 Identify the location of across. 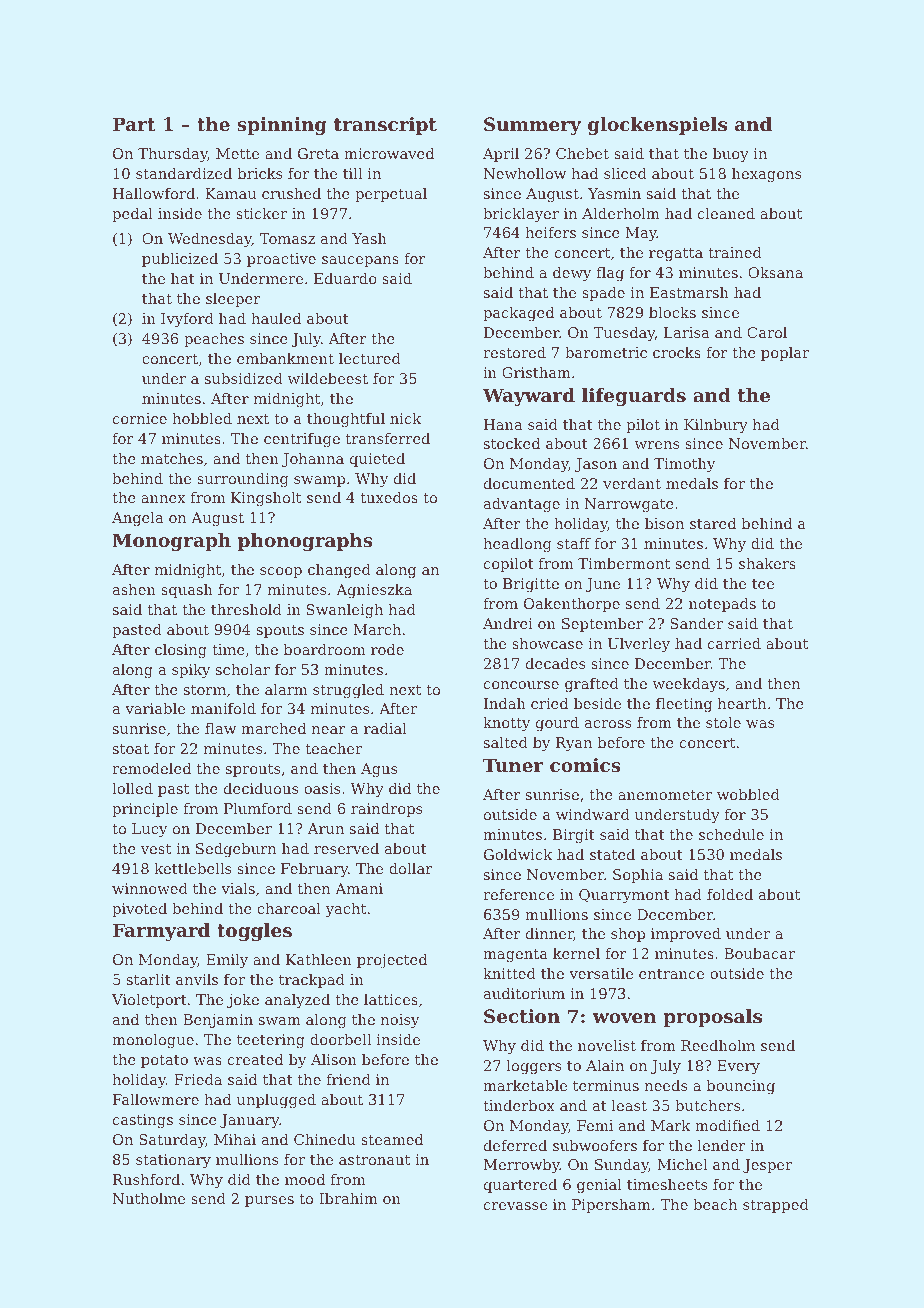
(608, 724).
